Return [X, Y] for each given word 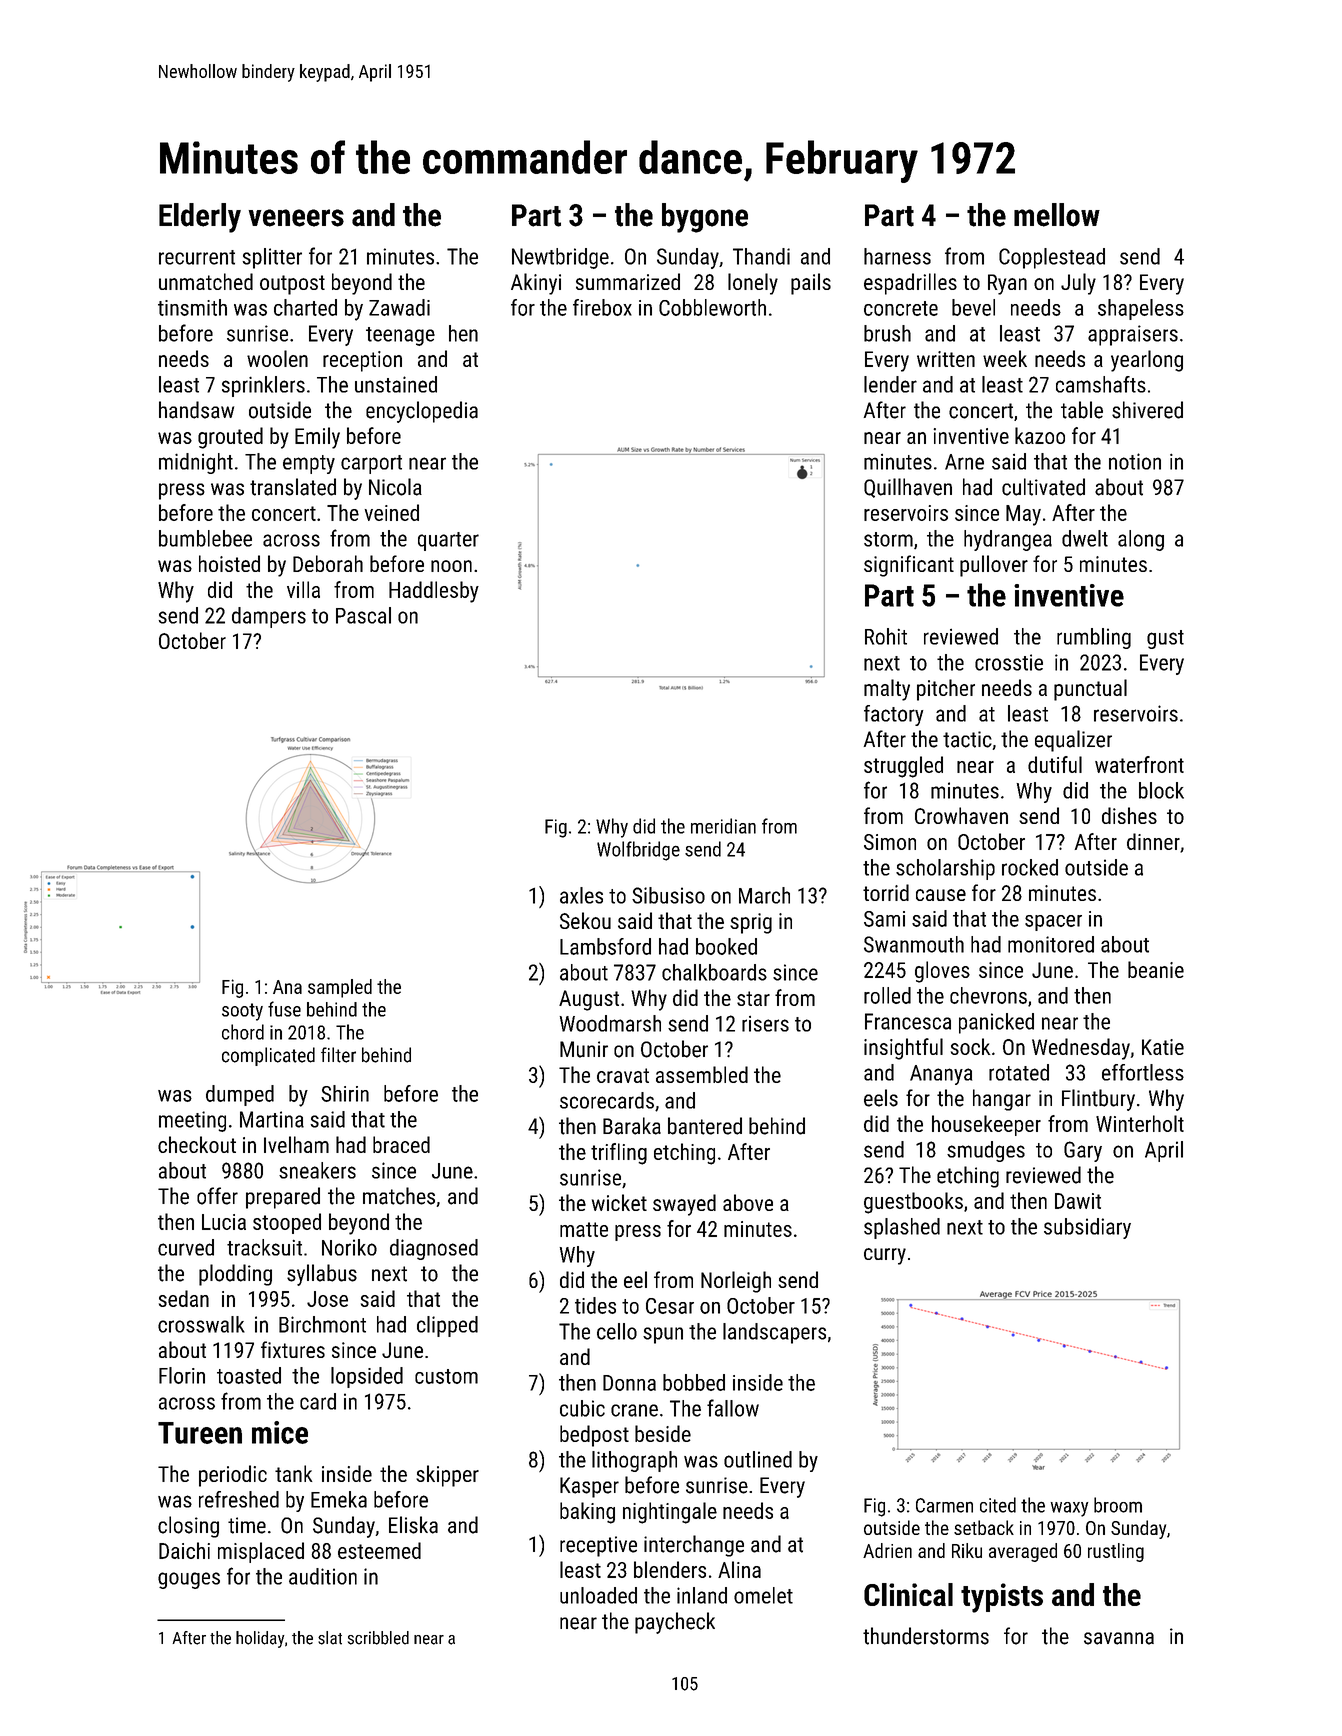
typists [1002, 1598]
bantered [705, 1126]
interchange [694, 1546]
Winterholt [1140, 1123]
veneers [296, 218]
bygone [705, 218]
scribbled [378, 1638]
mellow [1057, 215]
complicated [268, 1056]
